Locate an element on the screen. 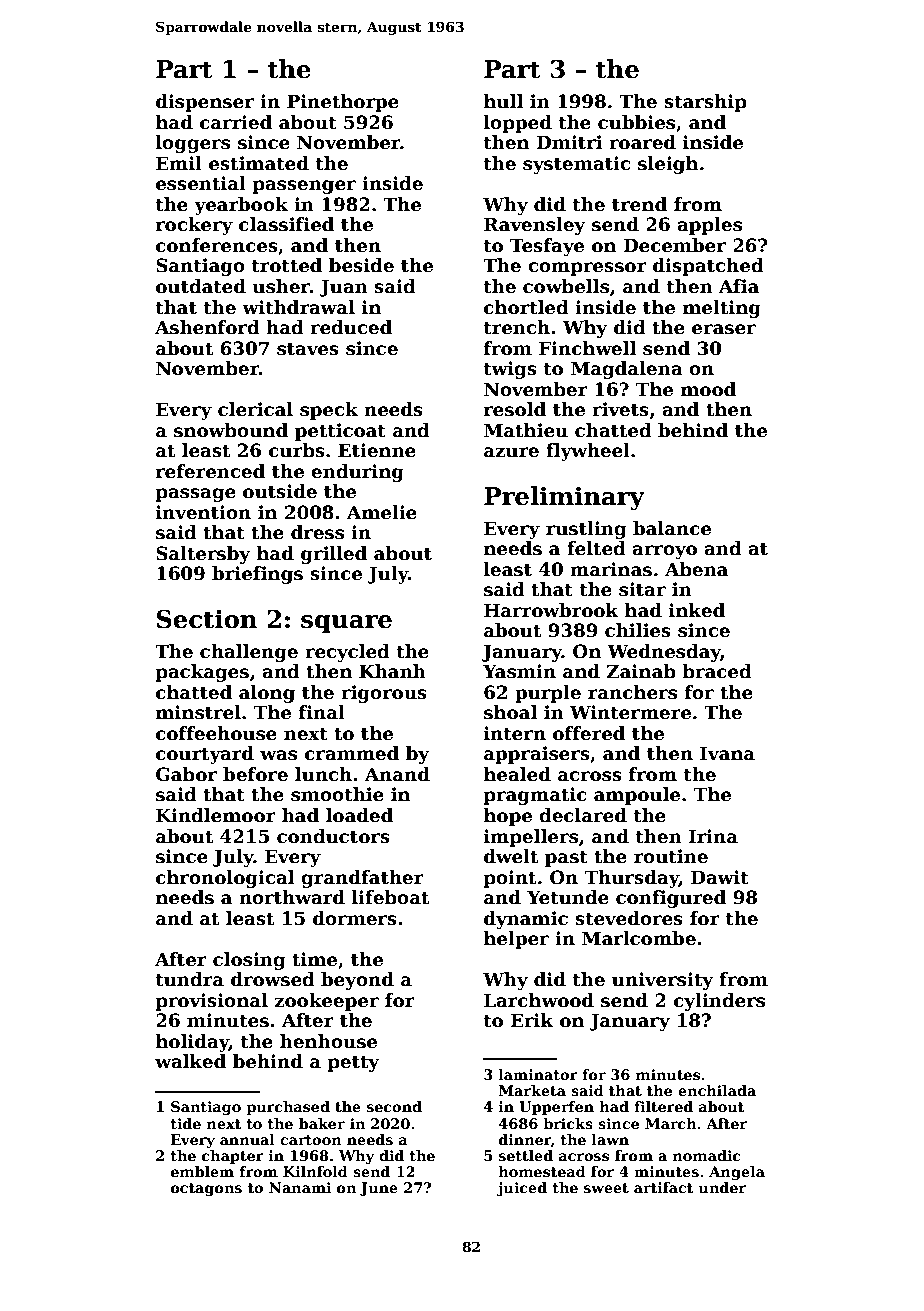 The image size is (924, 1311). starship is located at coordinates (705, 103).
